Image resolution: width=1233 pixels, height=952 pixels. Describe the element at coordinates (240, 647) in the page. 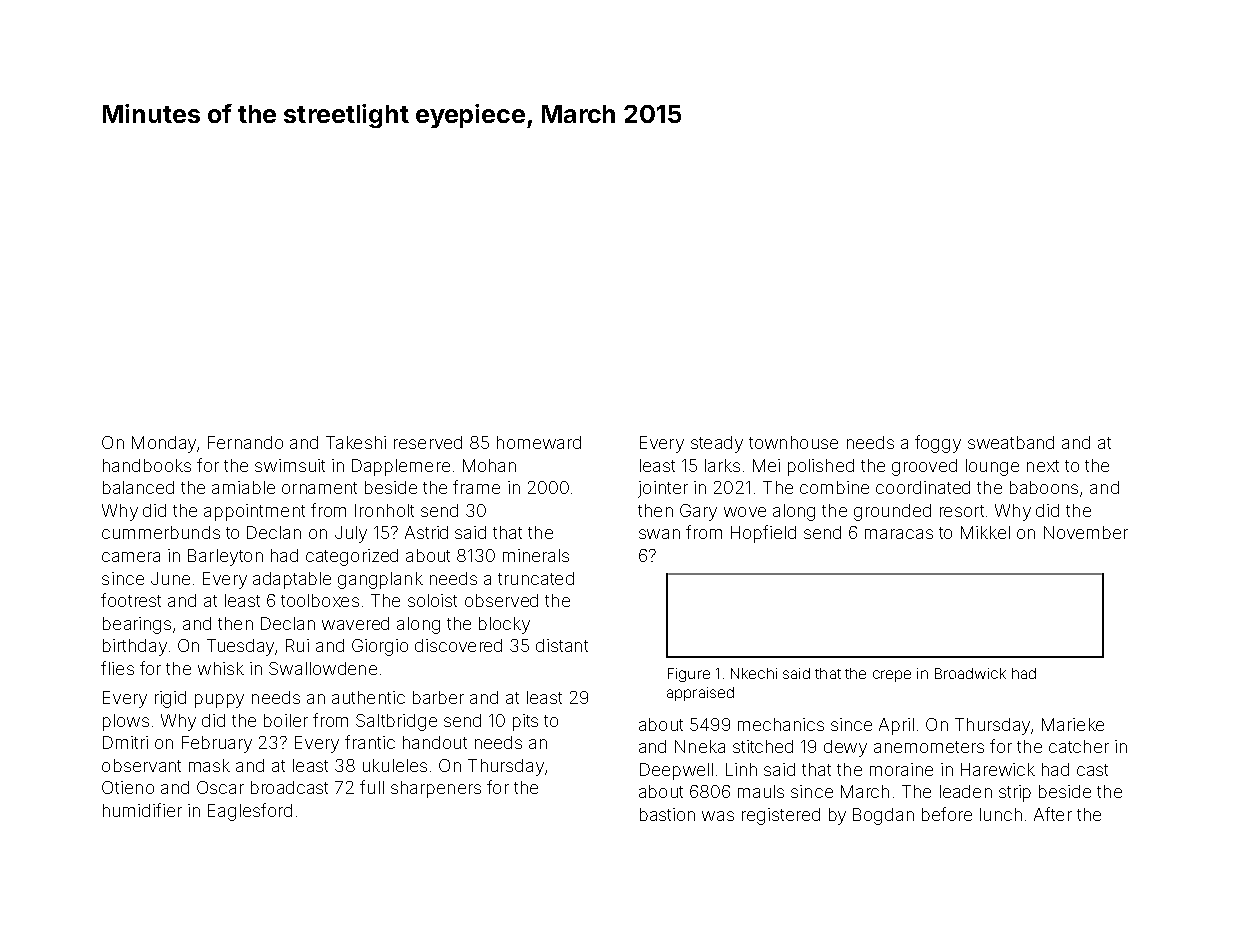

I see `Tuesday` at that location.
